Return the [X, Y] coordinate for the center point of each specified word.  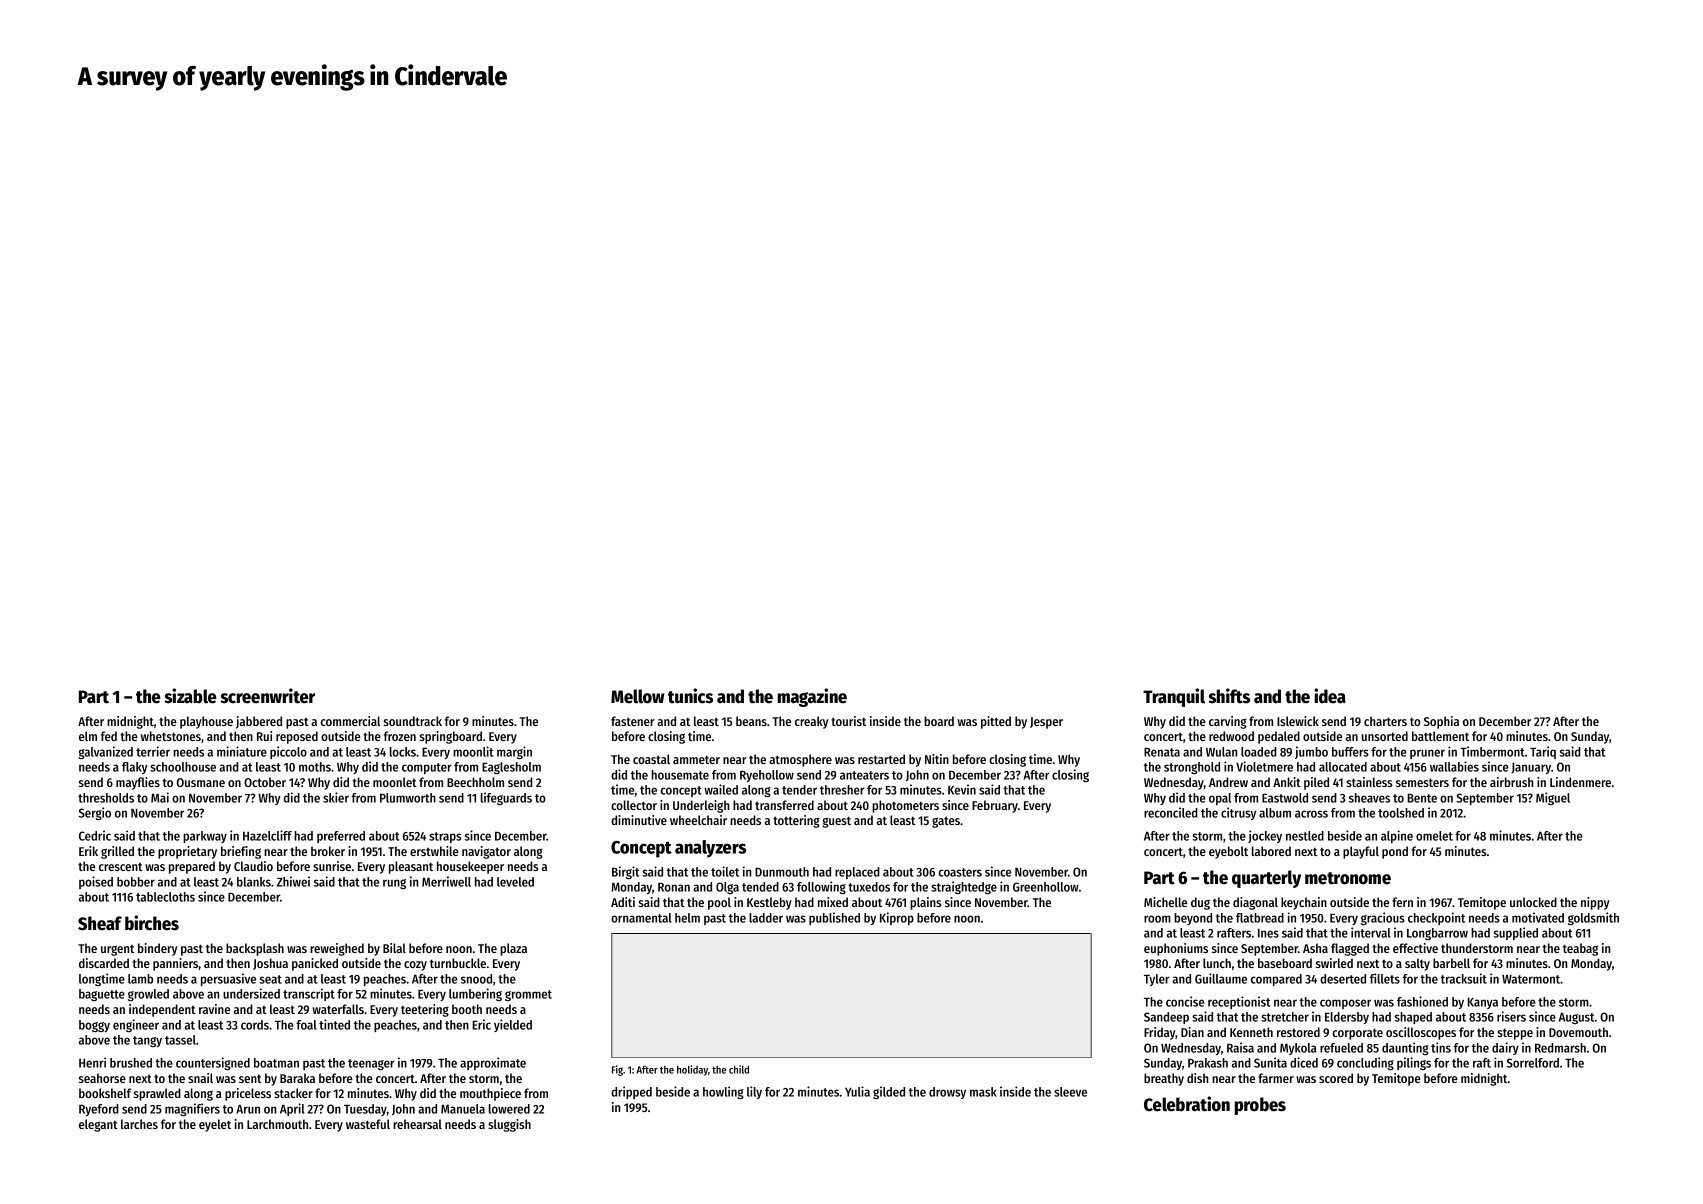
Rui [264, 736]
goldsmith [1593, 918]
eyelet [215, 1125]
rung [394, 884]
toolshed [1401, 813]
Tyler [1157, 980]
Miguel [1553, 798]
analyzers [710, 849]
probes [1260, 1106]
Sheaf [100, 923]
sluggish [509, 1125]
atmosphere [800, 760]
